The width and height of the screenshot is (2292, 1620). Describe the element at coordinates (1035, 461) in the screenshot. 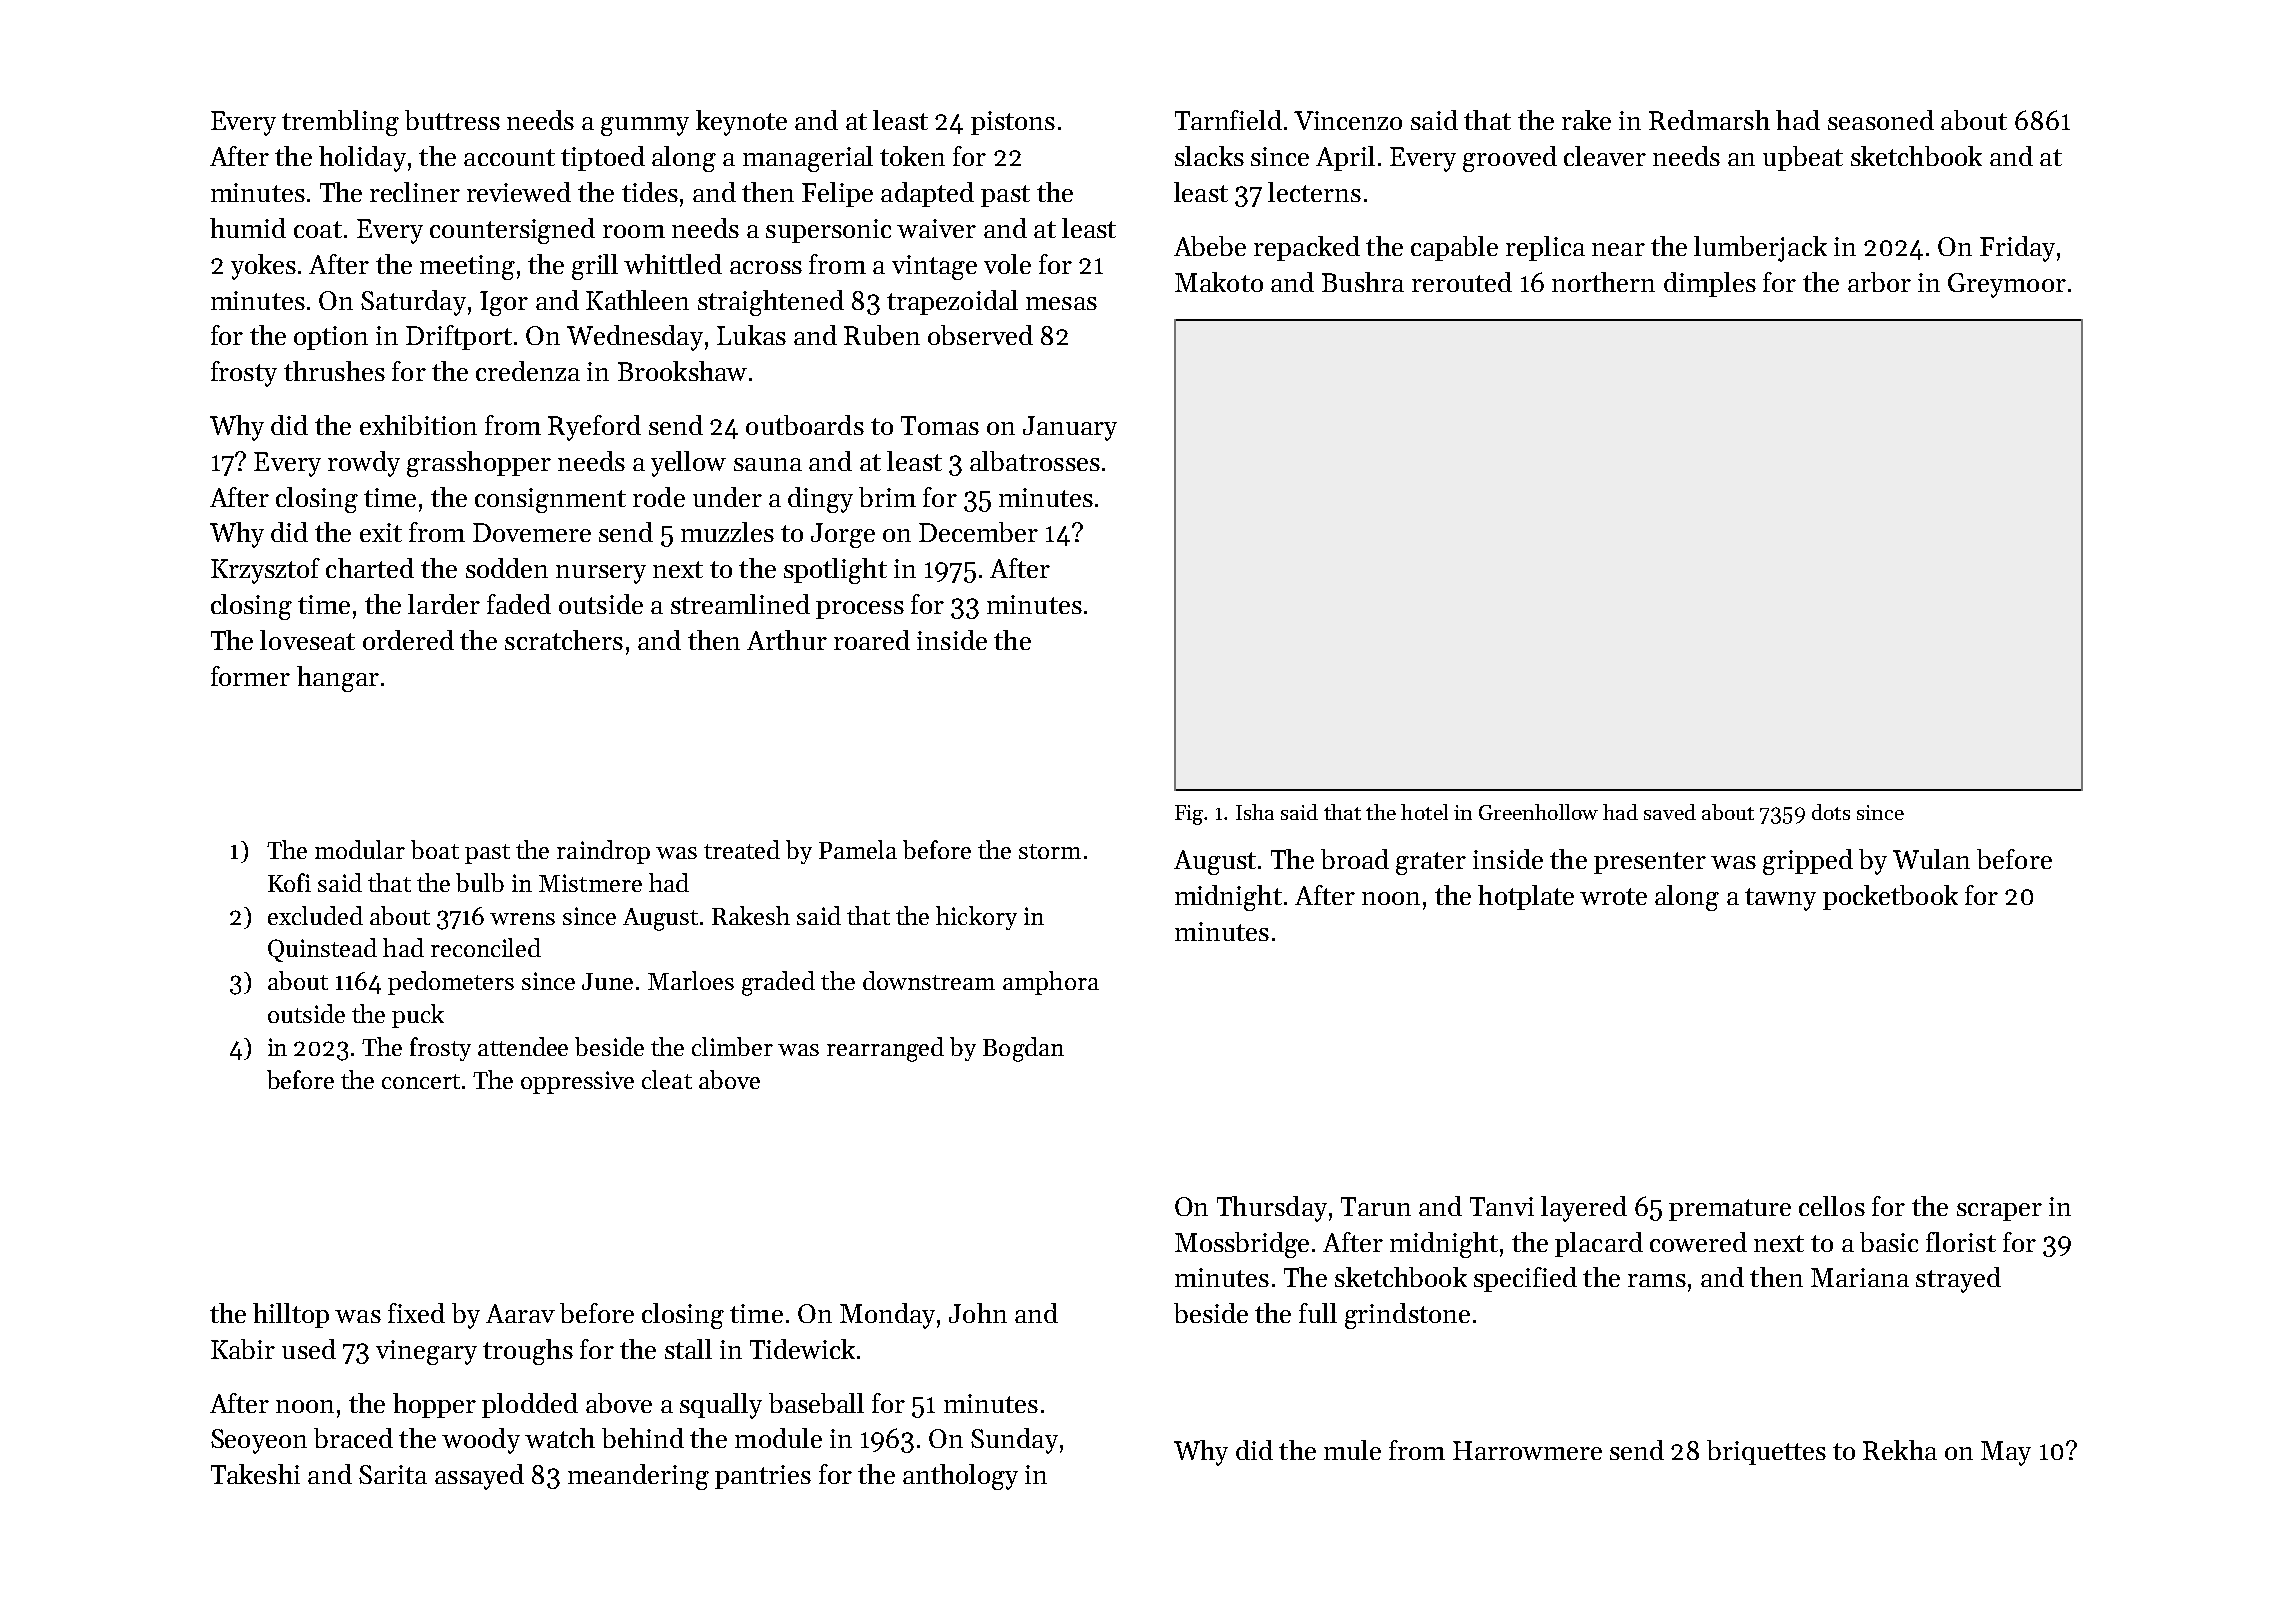

I see `albatrosses` at that location.
